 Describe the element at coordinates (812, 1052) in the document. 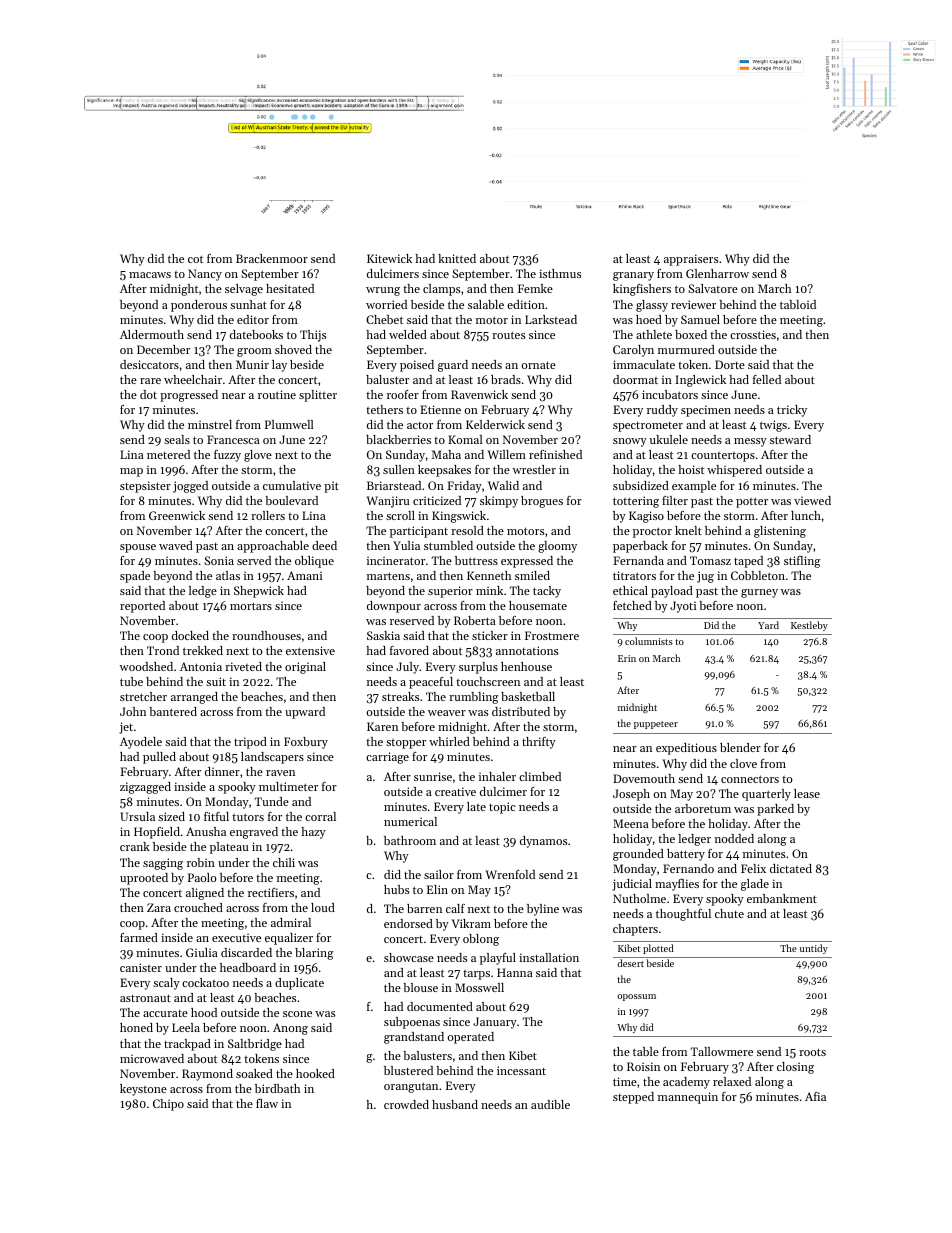

I see `roots` at that location.
